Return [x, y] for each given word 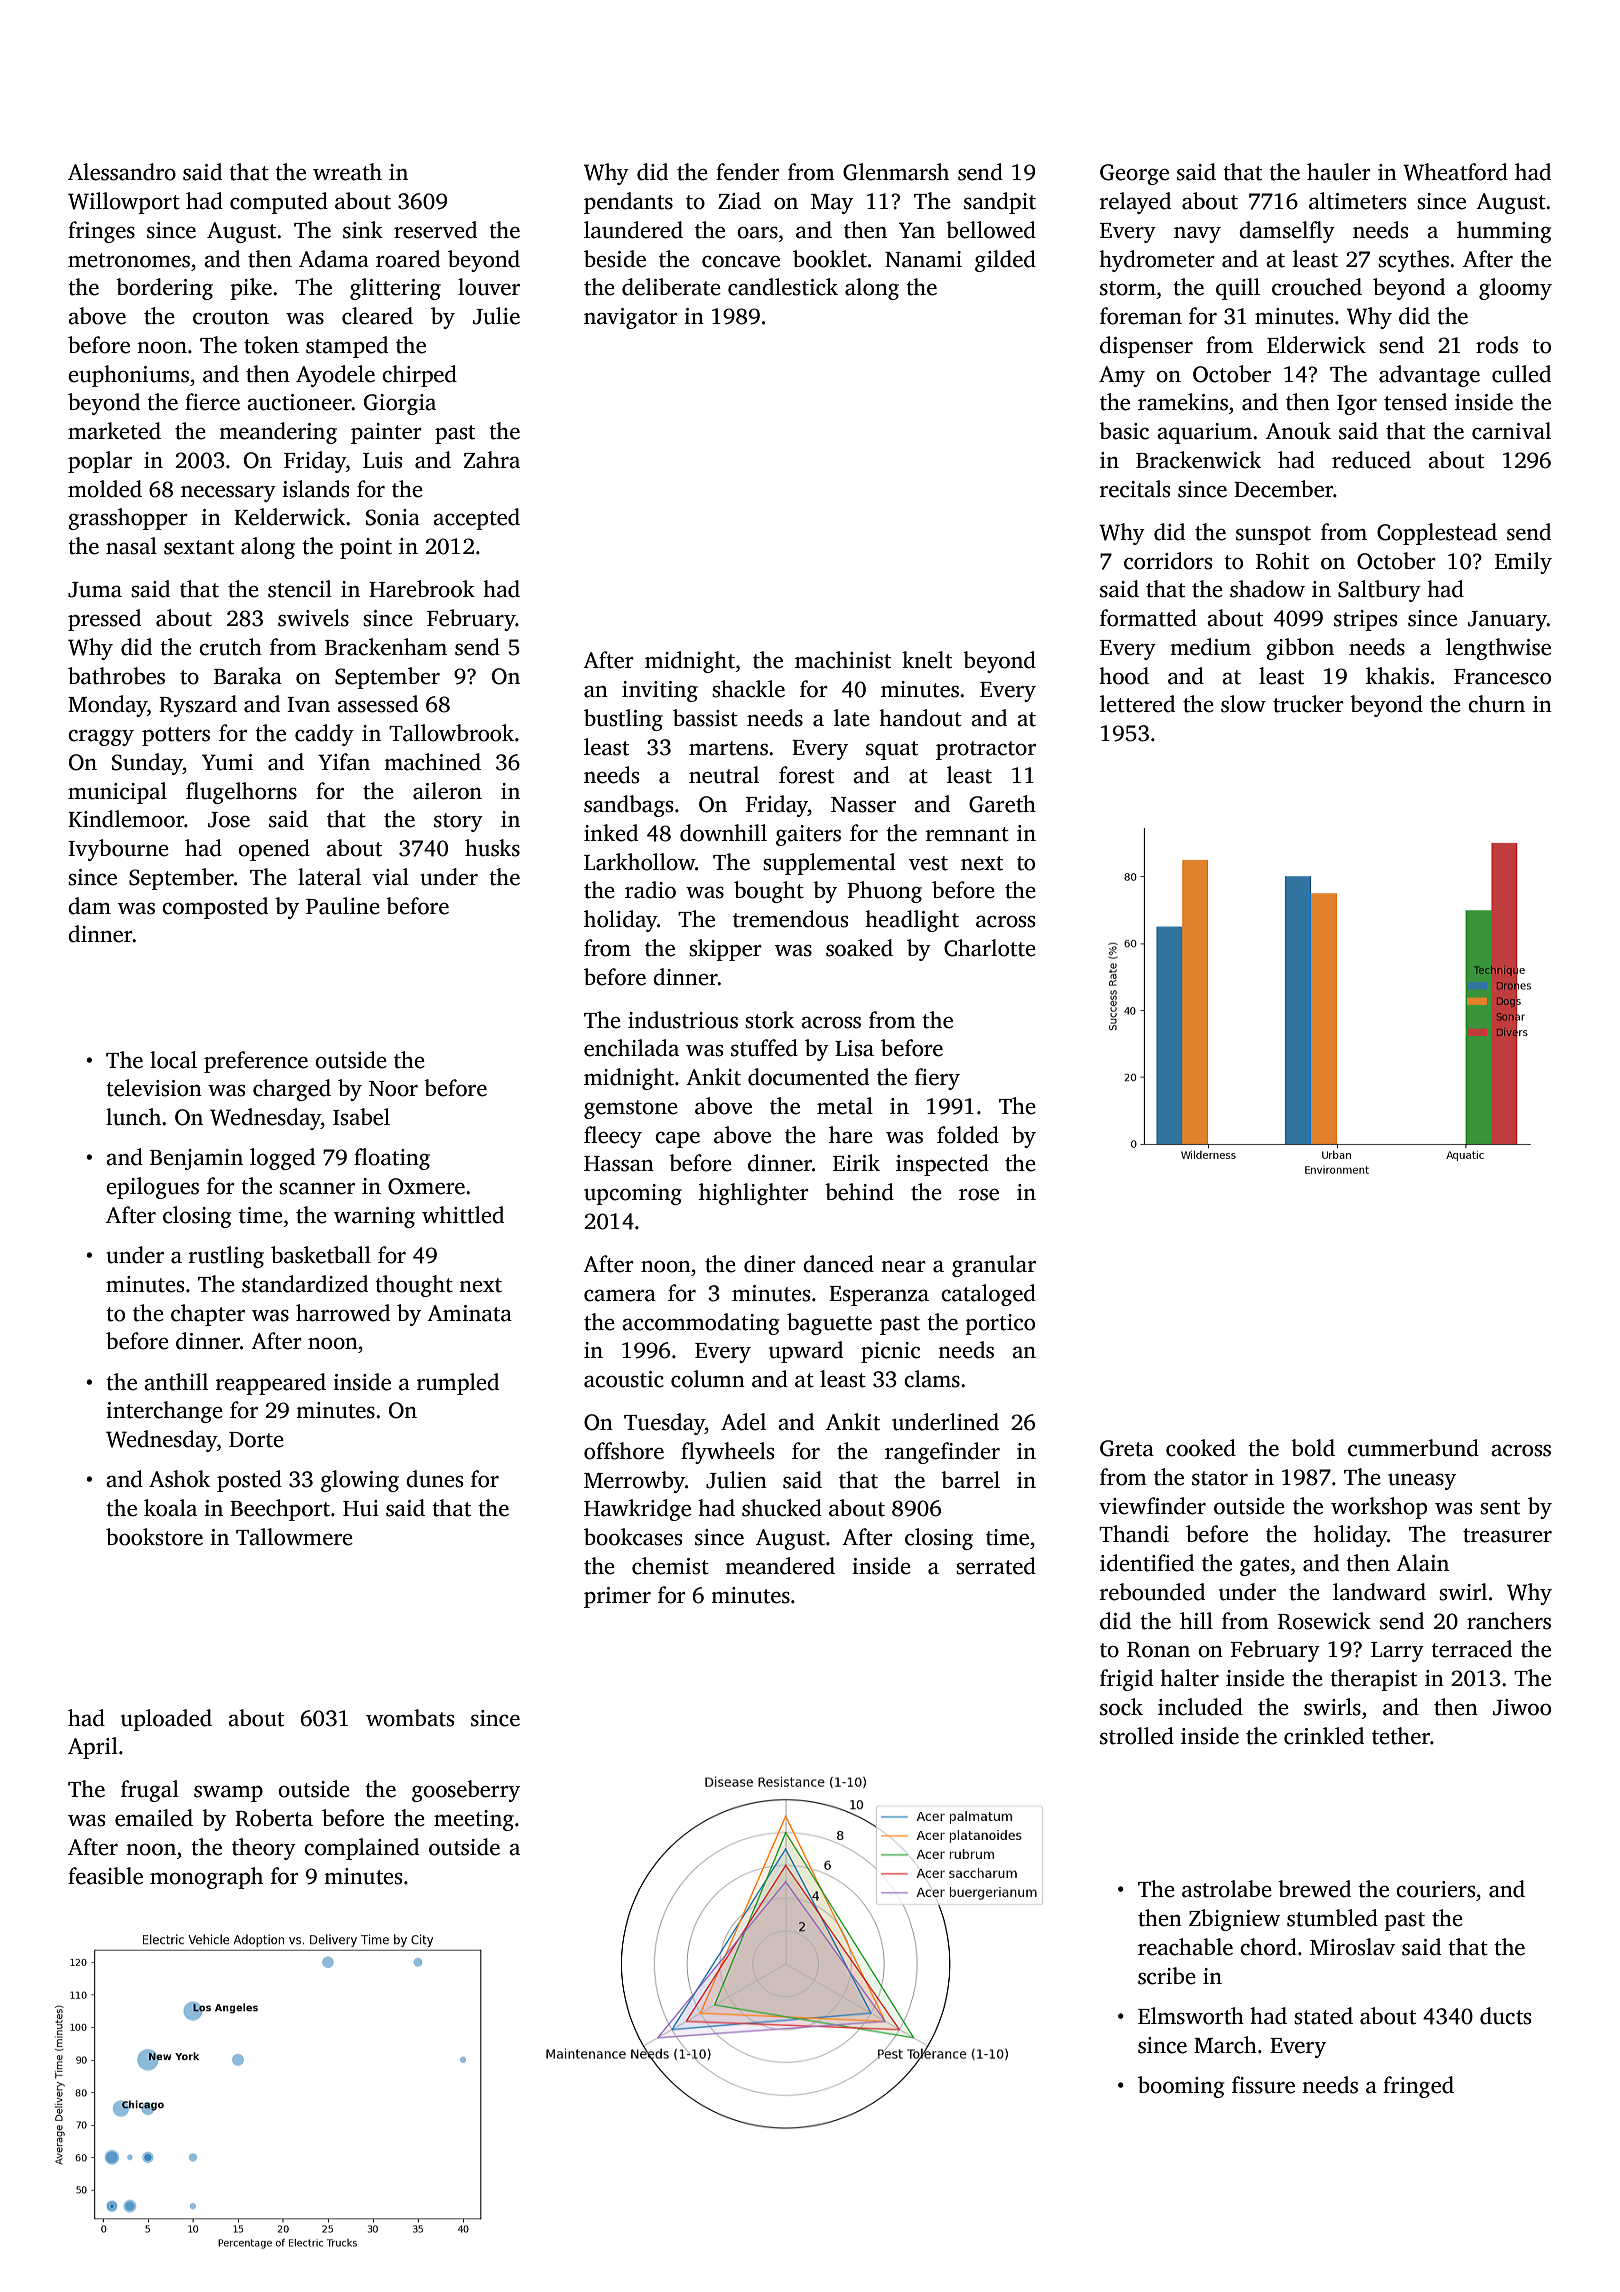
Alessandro [122, 172]
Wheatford [1455, 172]
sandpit [1000, 203]
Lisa [854, 1048]
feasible [105, 1876]
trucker [1308, 704]
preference [256, 1062]
